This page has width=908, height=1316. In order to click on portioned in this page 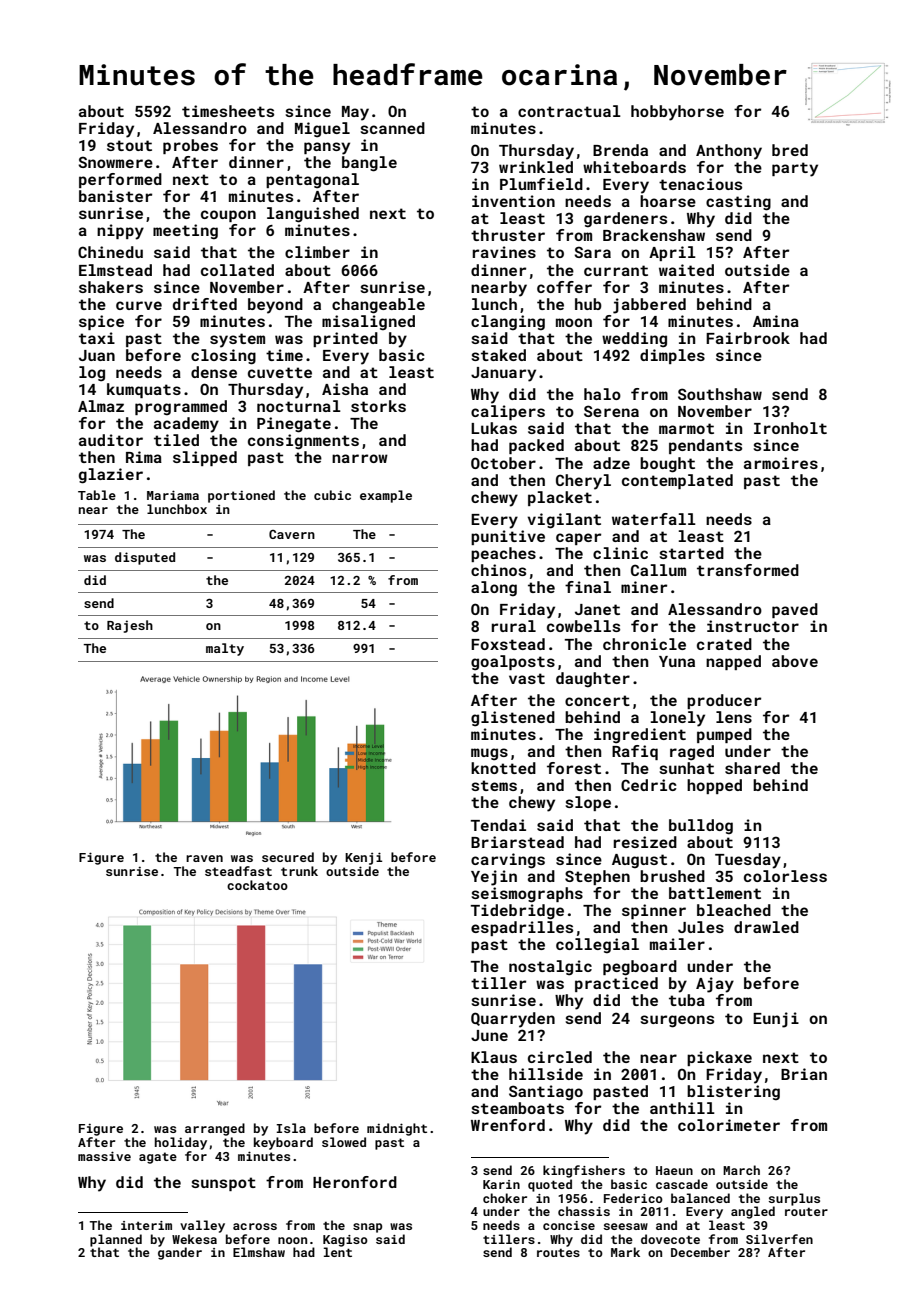, I will do `click(241, 496)`.
